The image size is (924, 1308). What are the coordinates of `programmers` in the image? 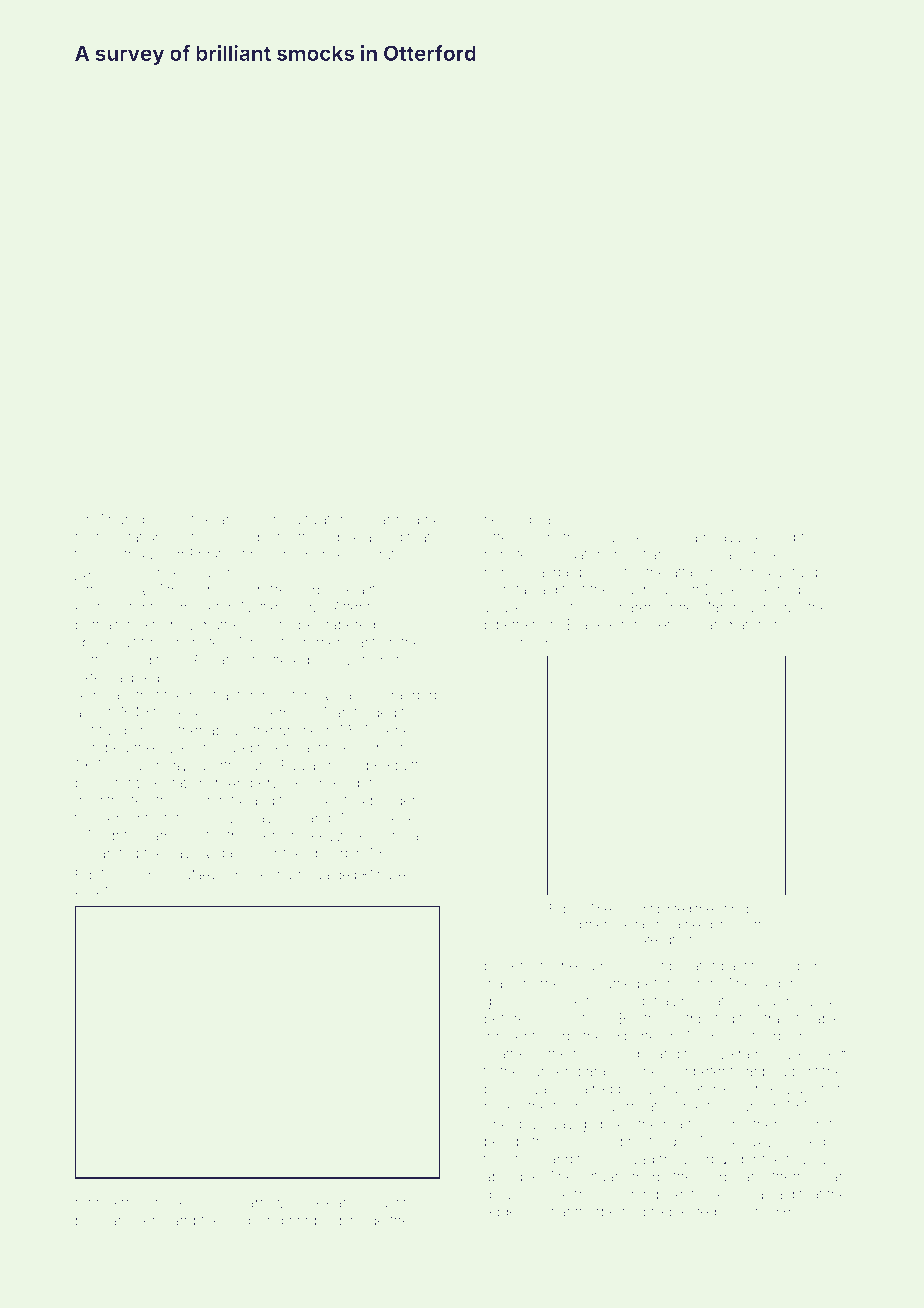 It's located at (119, 1223).
